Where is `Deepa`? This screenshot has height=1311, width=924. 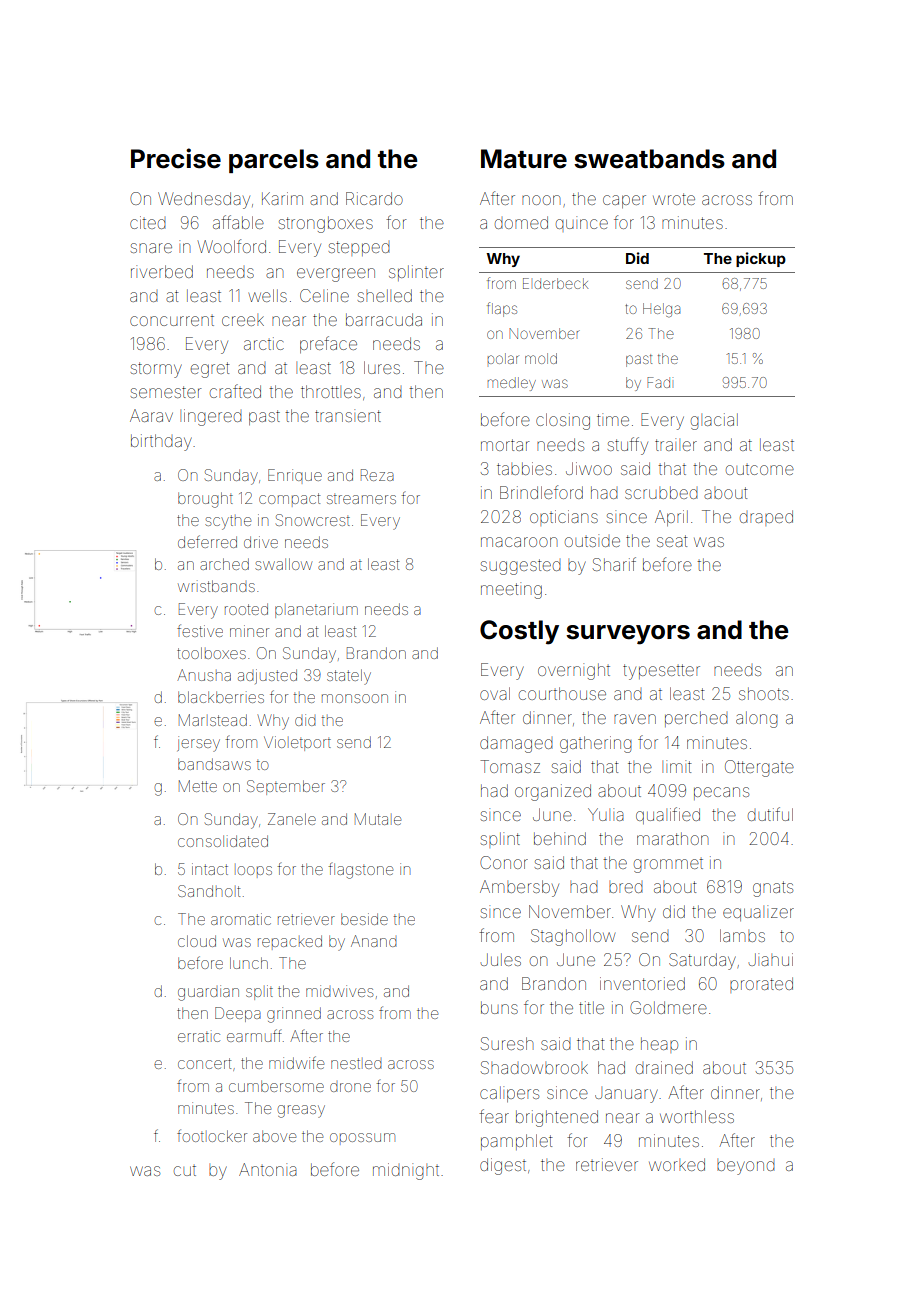
Deepa is located at coordinates (238, 1014).
